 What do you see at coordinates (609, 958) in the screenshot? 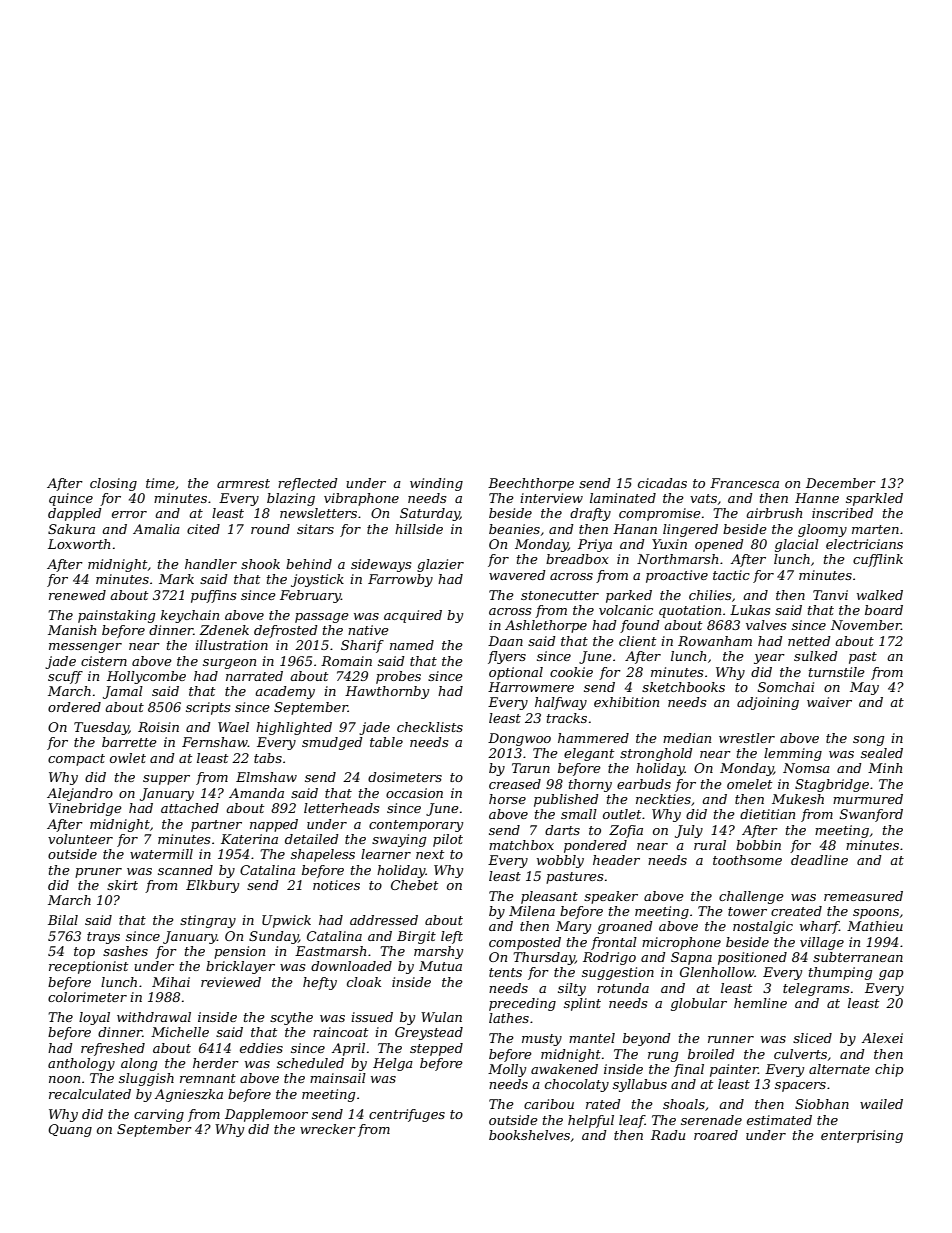
I see `Rodrigo` at bounding box center [609, 958].
